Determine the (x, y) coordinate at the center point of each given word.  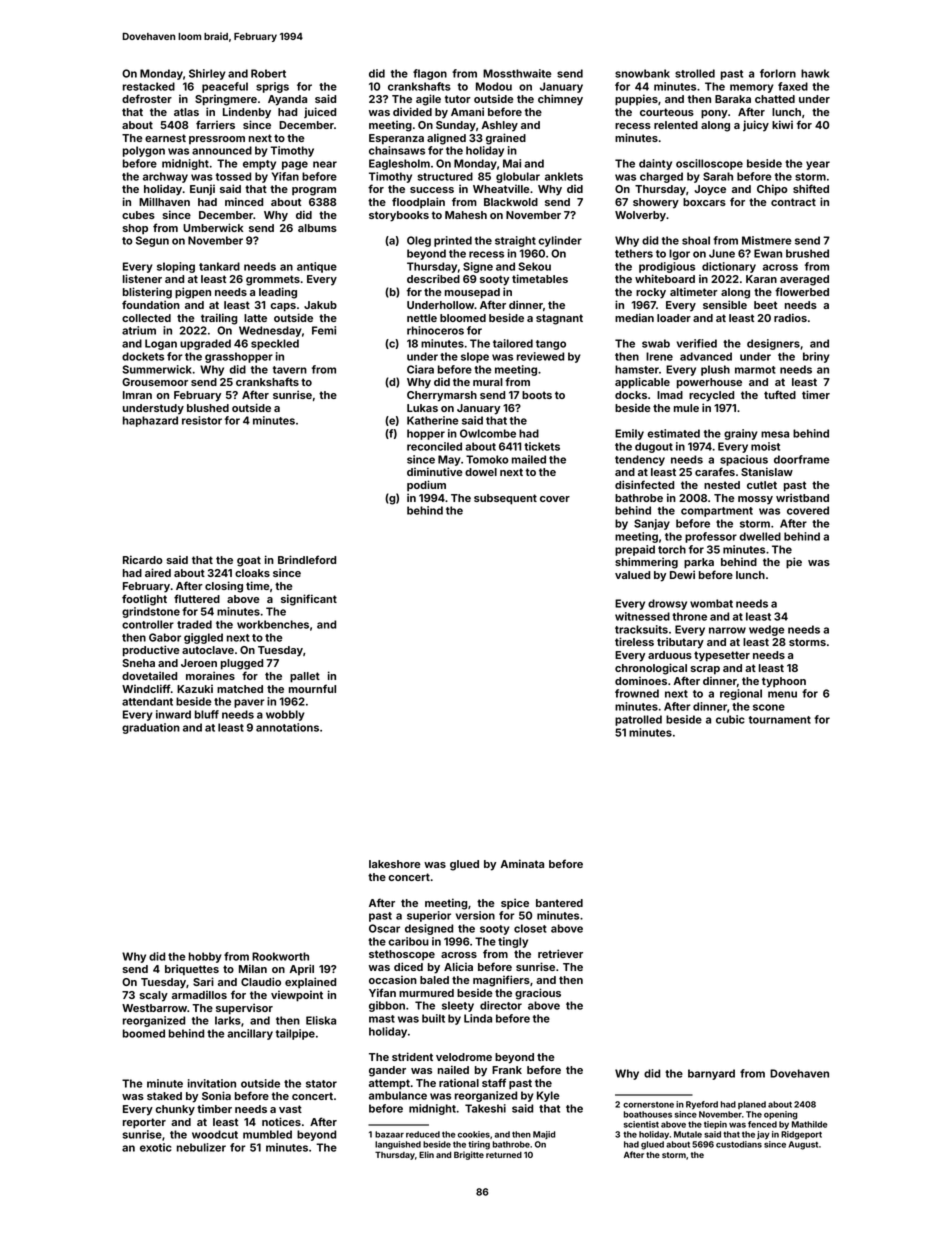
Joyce (710, 190)
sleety (458, 1006)
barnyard (711, 1074)
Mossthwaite (517, 73)
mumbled (267, 1134)
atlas (186, 112)
